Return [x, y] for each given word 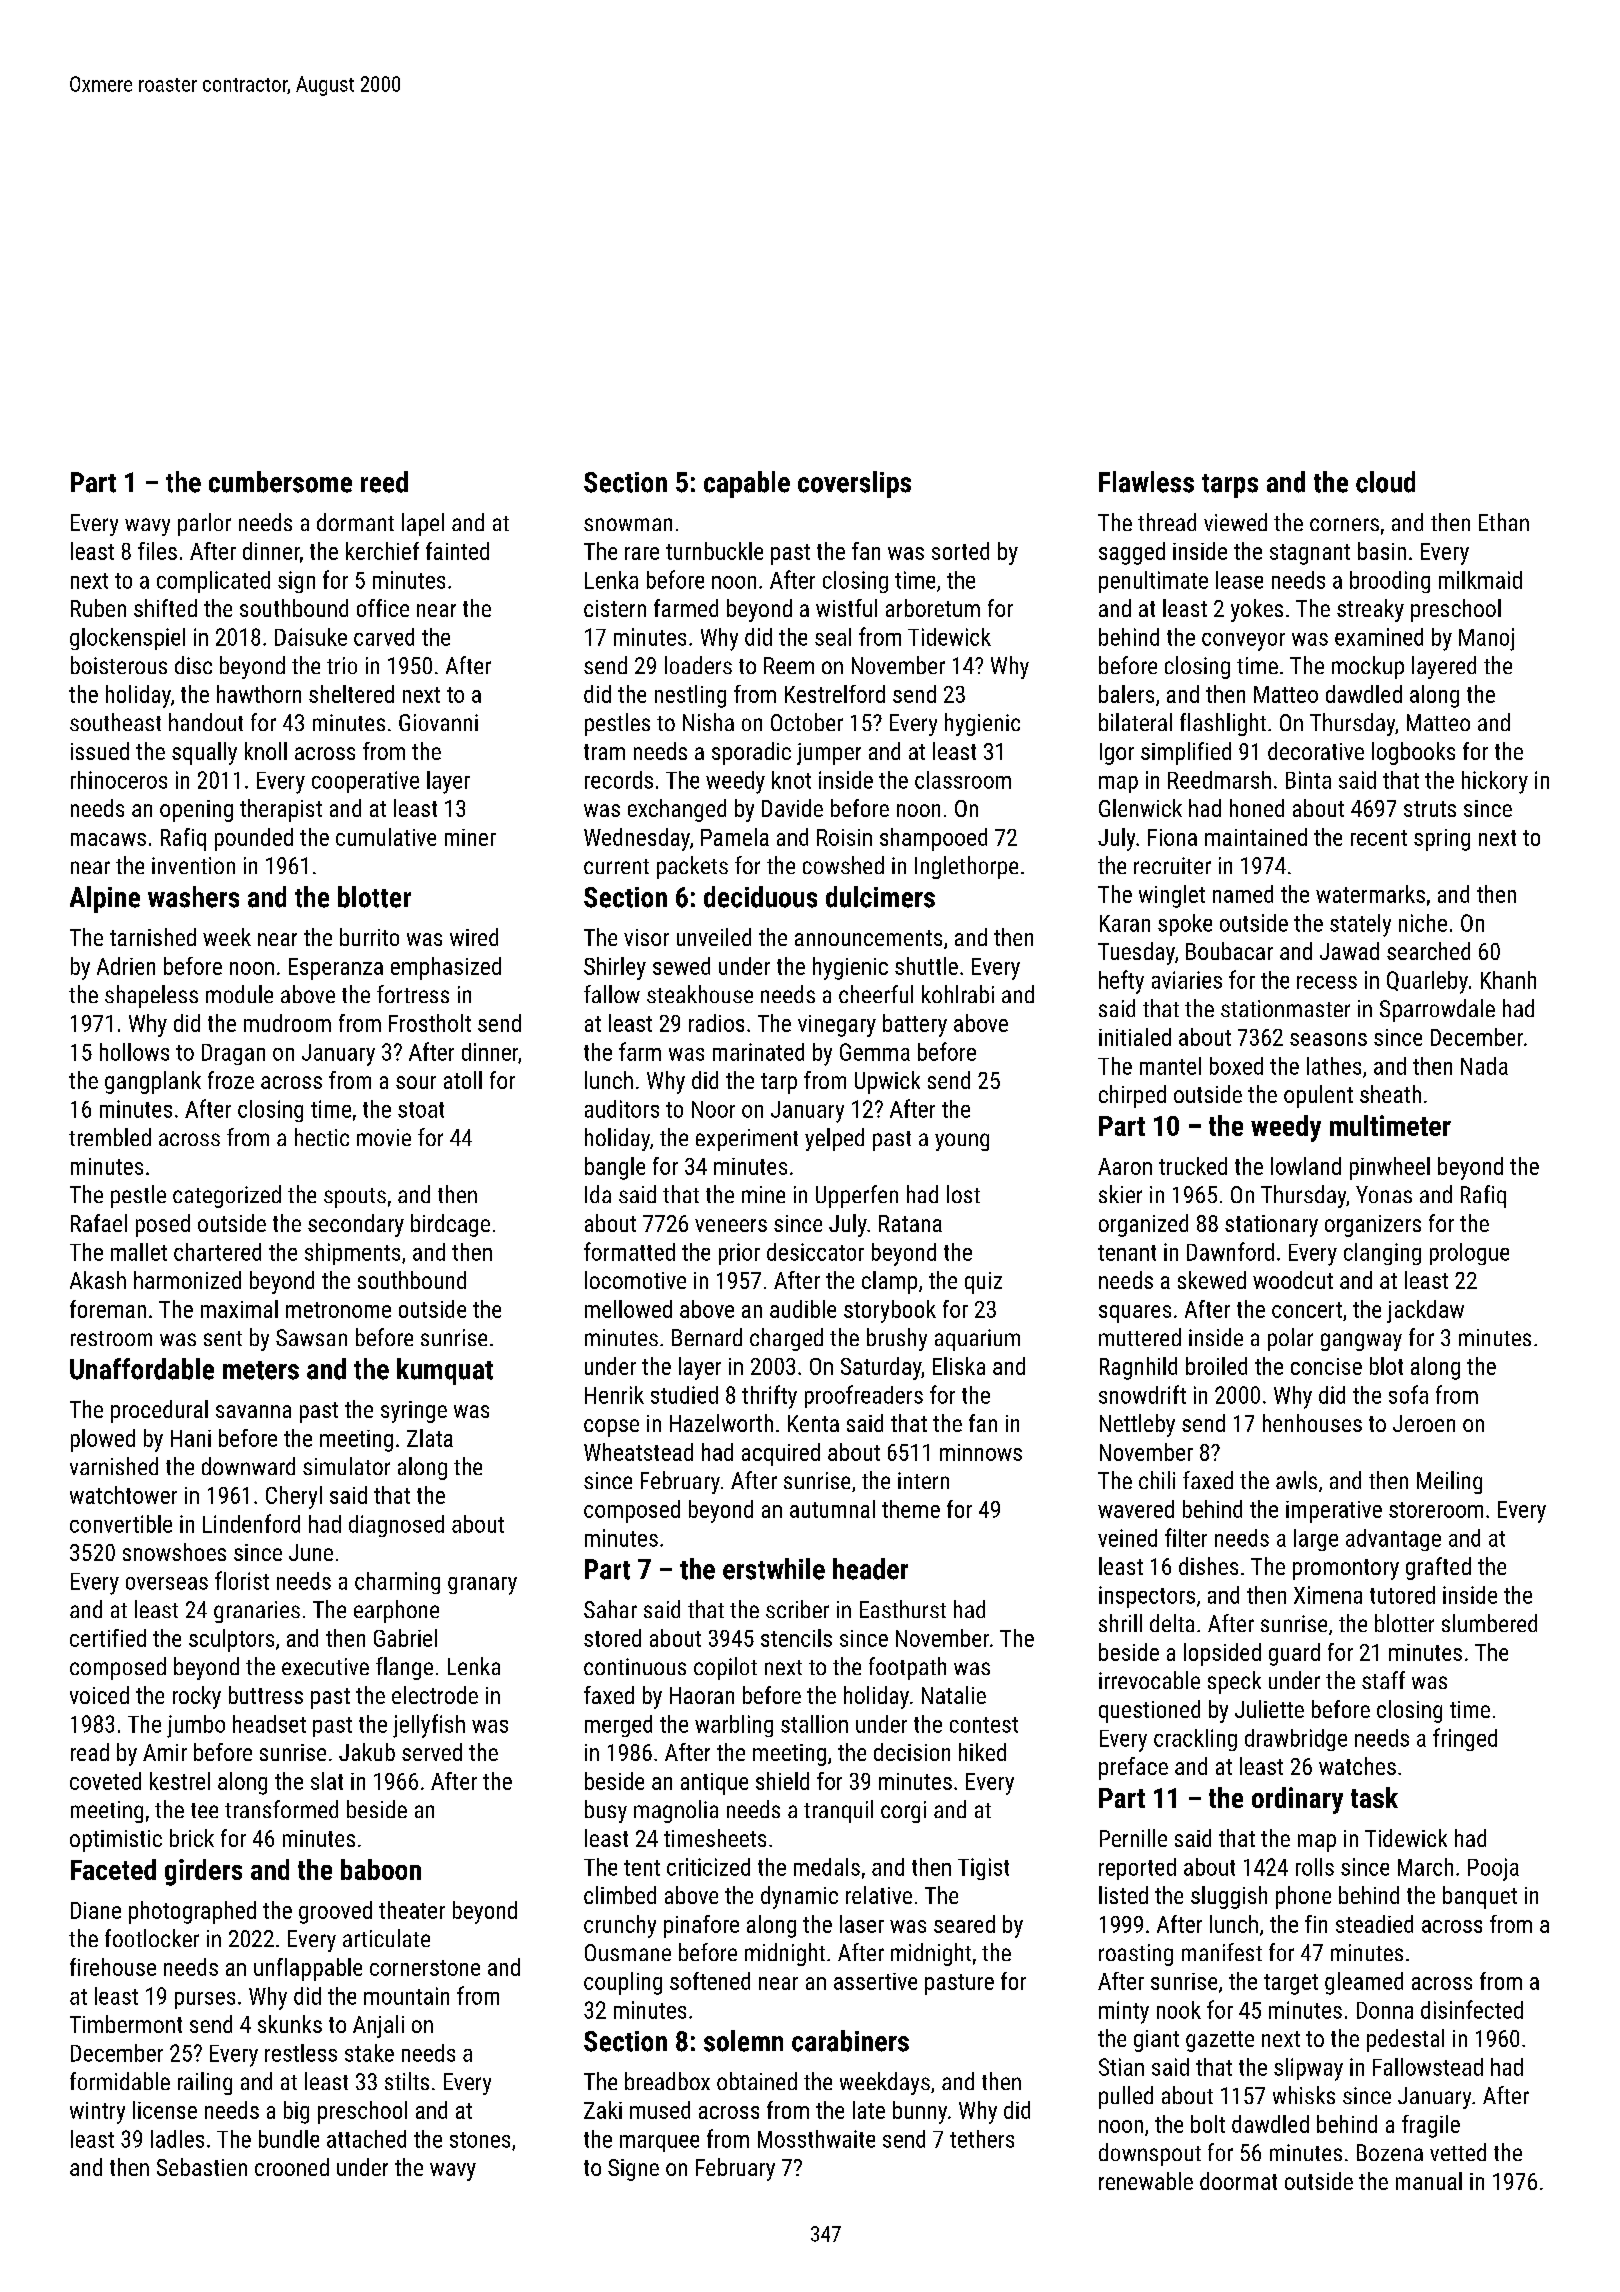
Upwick [887, 1082]
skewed [1212, 1280]
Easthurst [903, 1609]
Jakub [367, 1752]
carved [384, 637]
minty [1124, 2012]
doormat [1238, 2181]
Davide [792, 808]
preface [1133, 1768]
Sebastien [202, 2167]
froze [231, 1080]
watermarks [1370, 894]
